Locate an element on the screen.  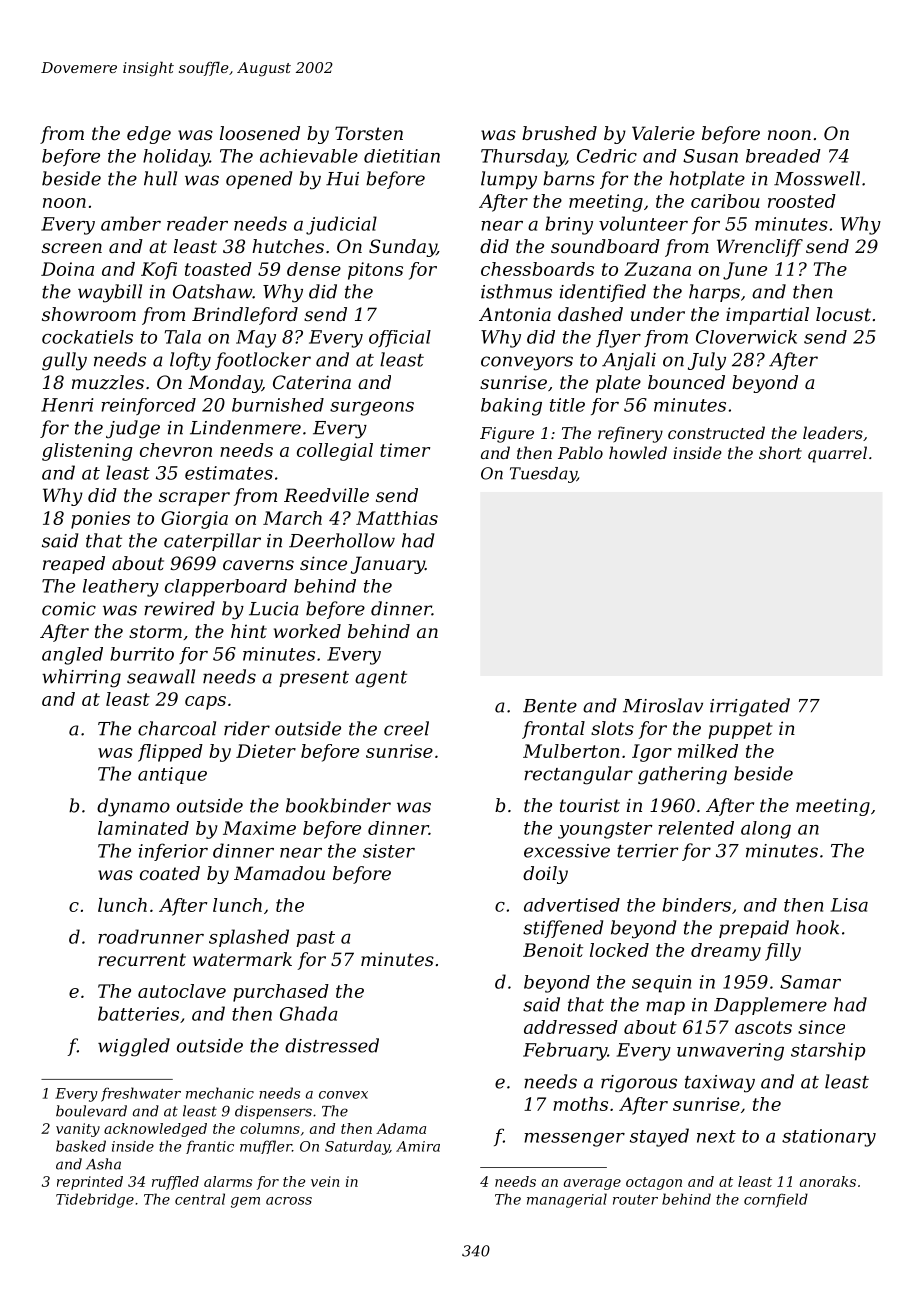
Wrencliff is located at coordinates (760, 248).
